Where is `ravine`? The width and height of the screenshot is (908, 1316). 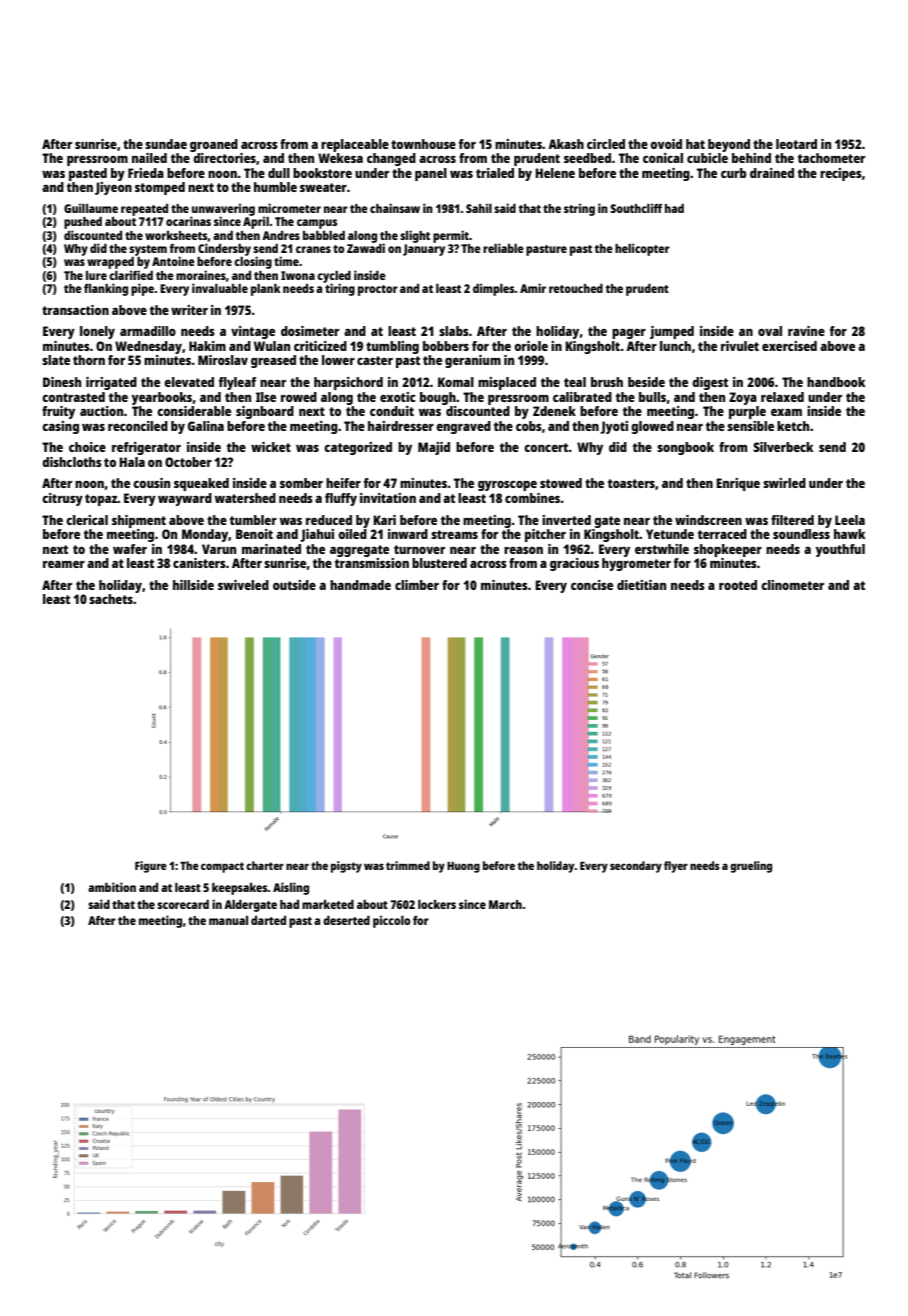 ravine is located at coordinates (806, 331).
